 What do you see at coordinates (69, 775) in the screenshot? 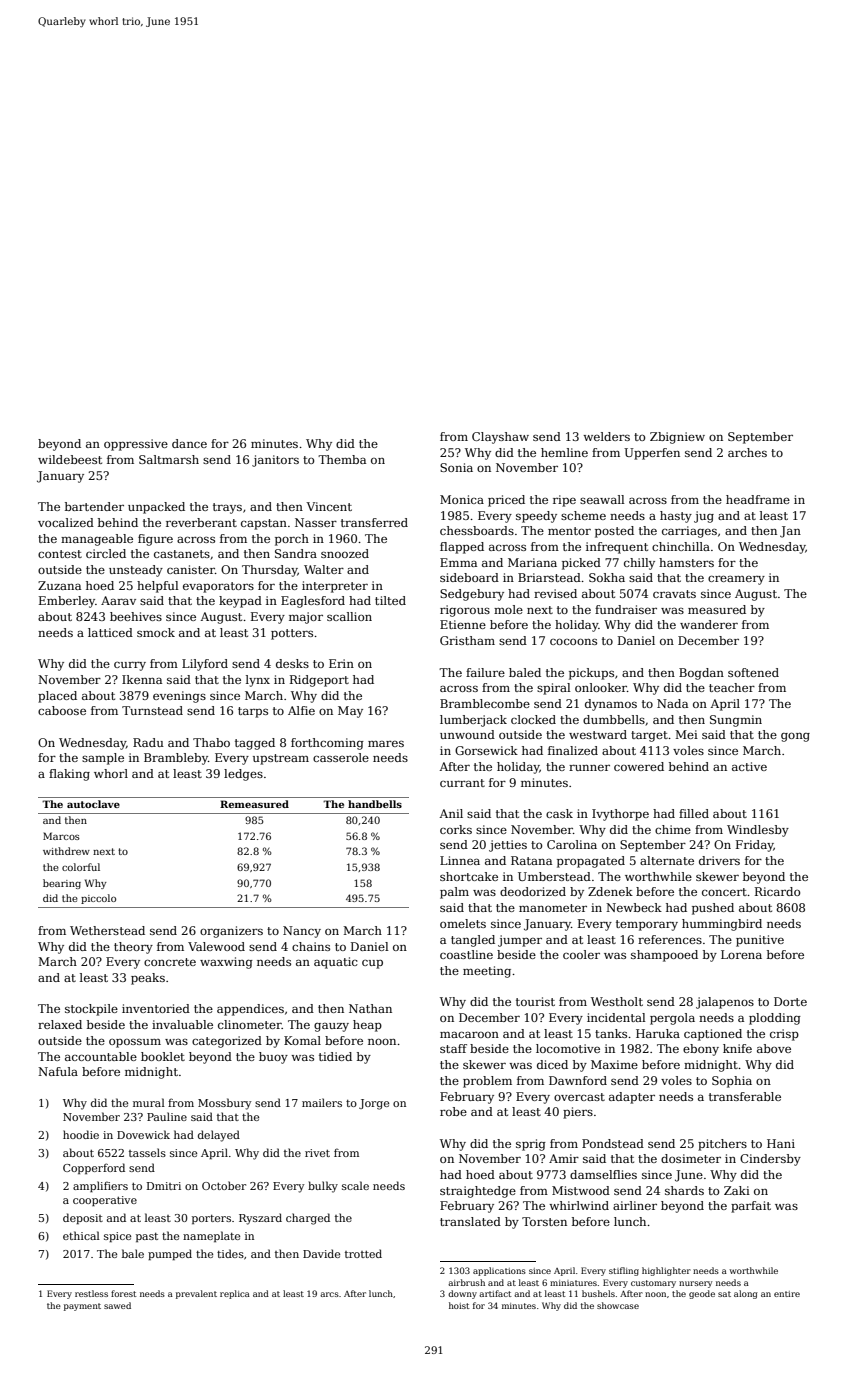
I see `flaking` at bounding box center [69, 775].
